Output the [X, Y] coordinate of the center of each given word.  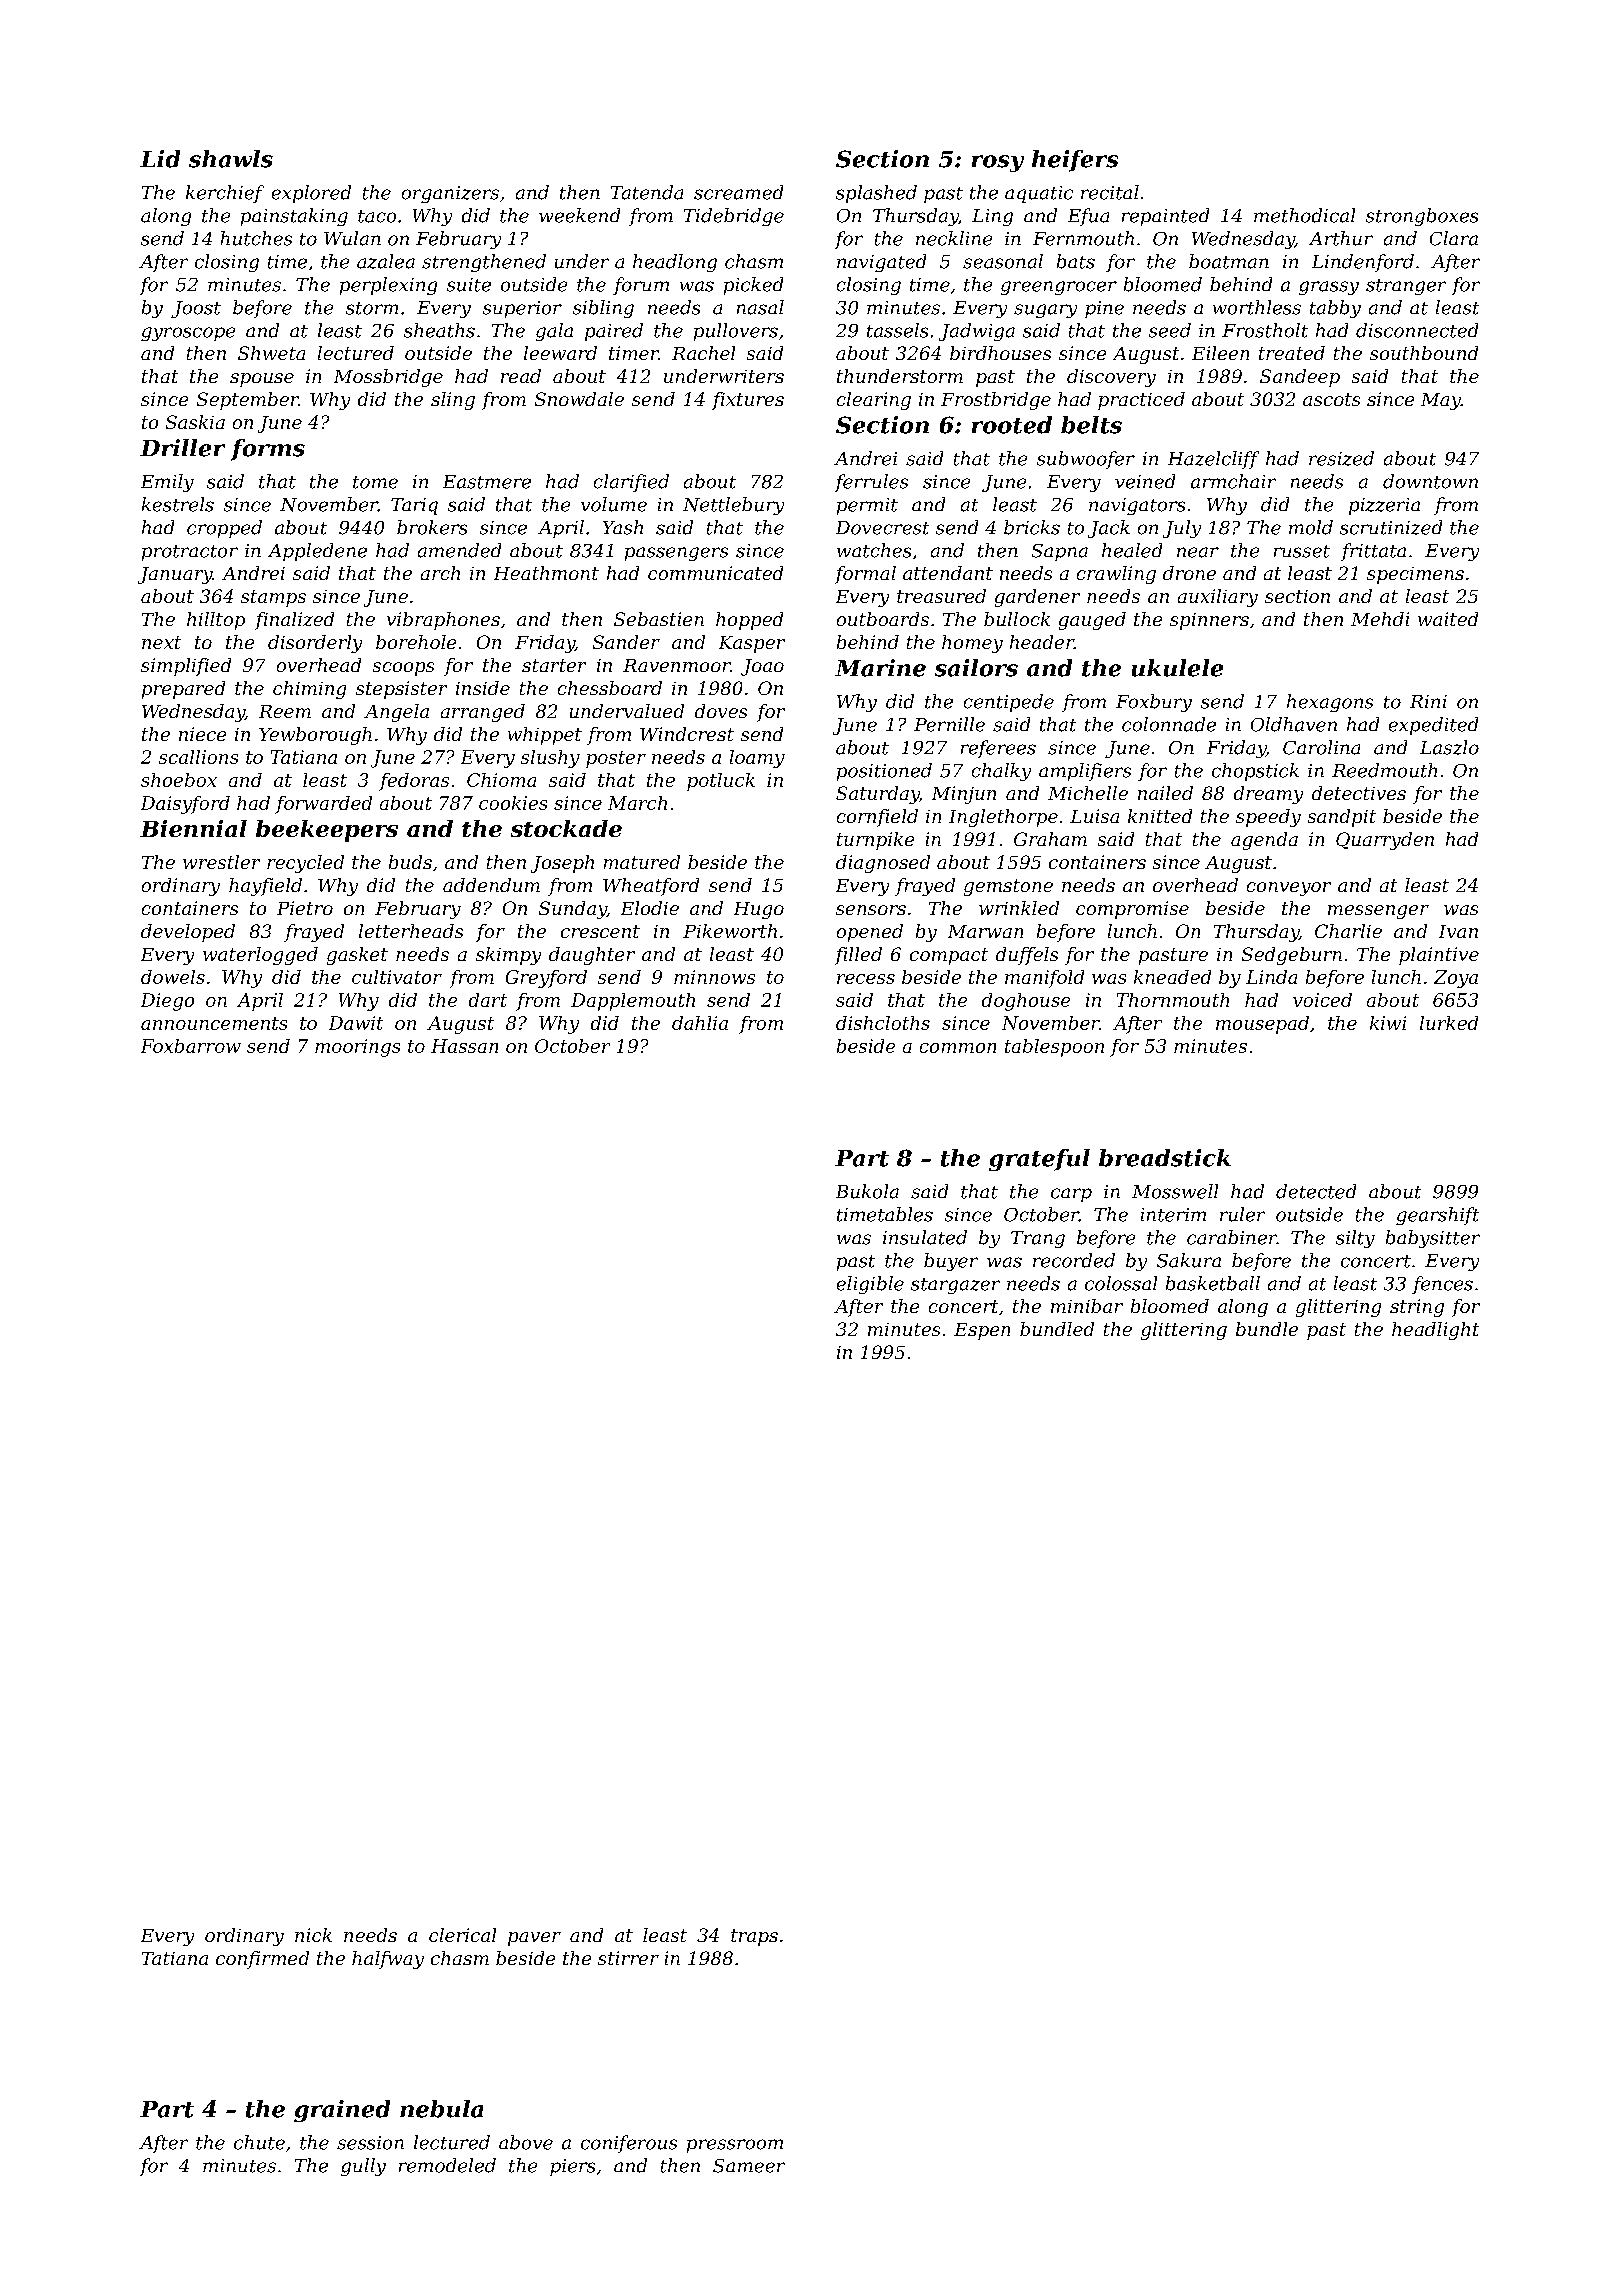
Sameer [749, 2166]
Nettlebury [733, 506]
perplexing [388, 286]
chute [259, 2142]
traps [754, 1937]
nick [313, 1935]
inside [483, 688]
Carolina [1321, 747]
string [1417, 1308]
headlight [1435, 1331]
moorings [357, 1048]
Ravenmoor [676, 665]
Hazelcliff [1213, 460]
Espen [982, 1331]
